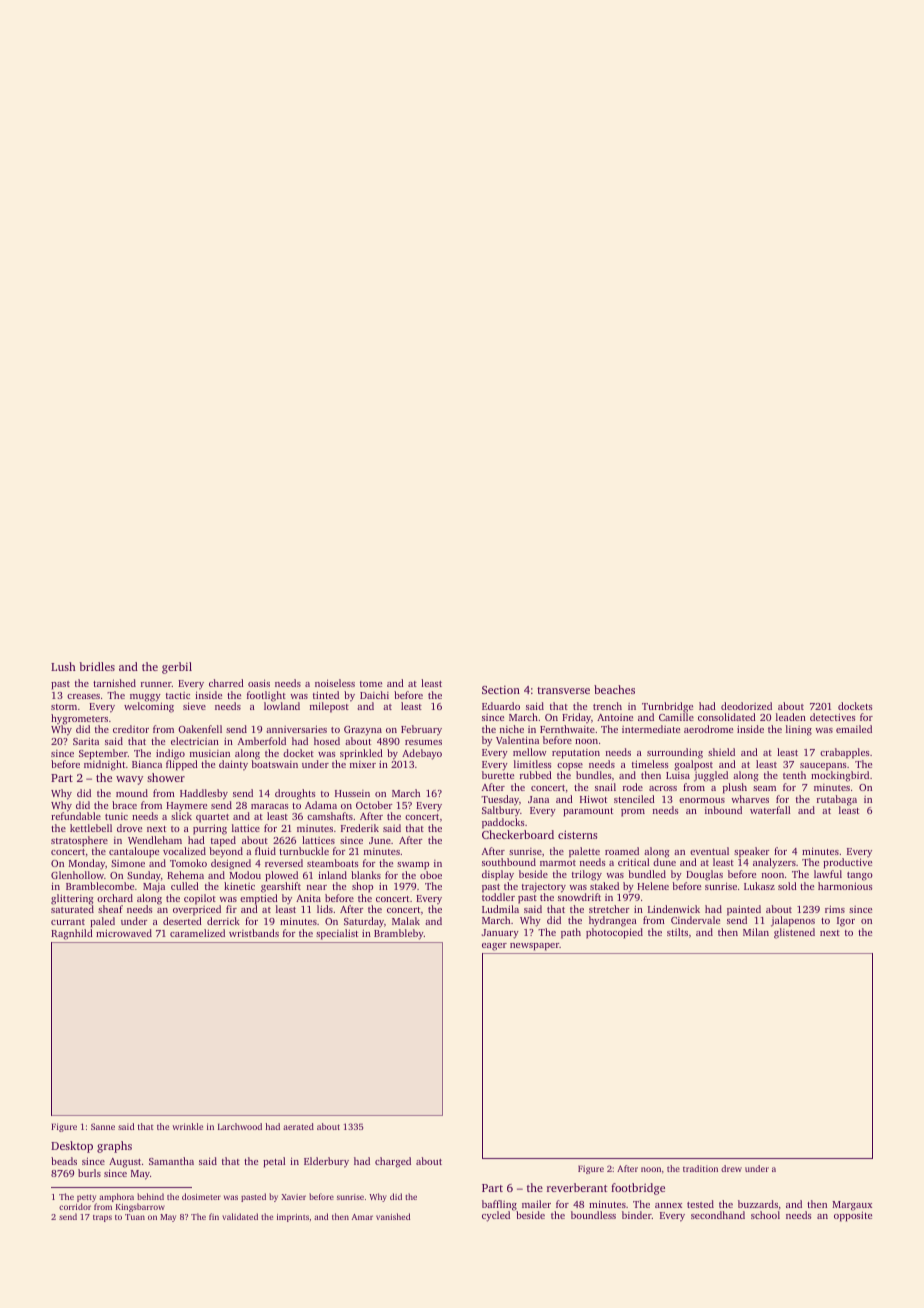  What do you see at coordinates (371, 684) in the screenshot?
I see `tome` at bounding box center [371, 684].
